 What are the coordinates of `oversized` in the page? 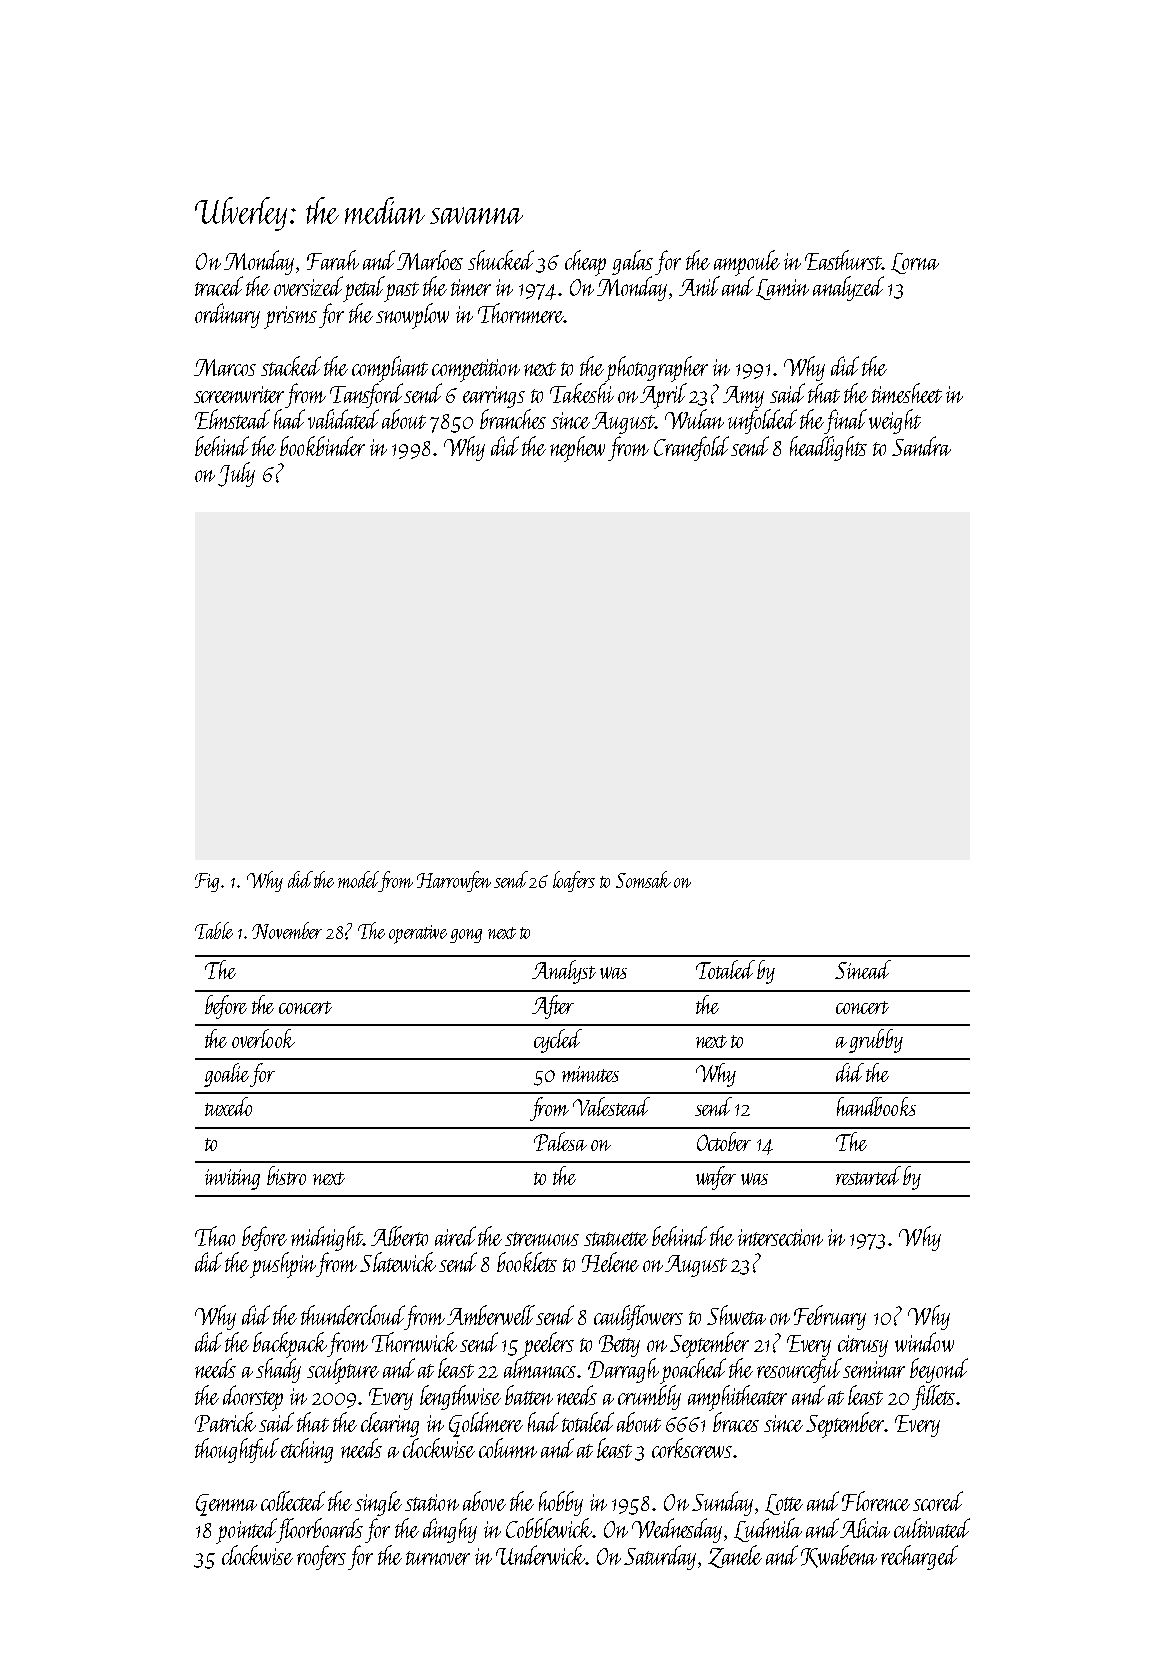 It's located at (308, 286).
